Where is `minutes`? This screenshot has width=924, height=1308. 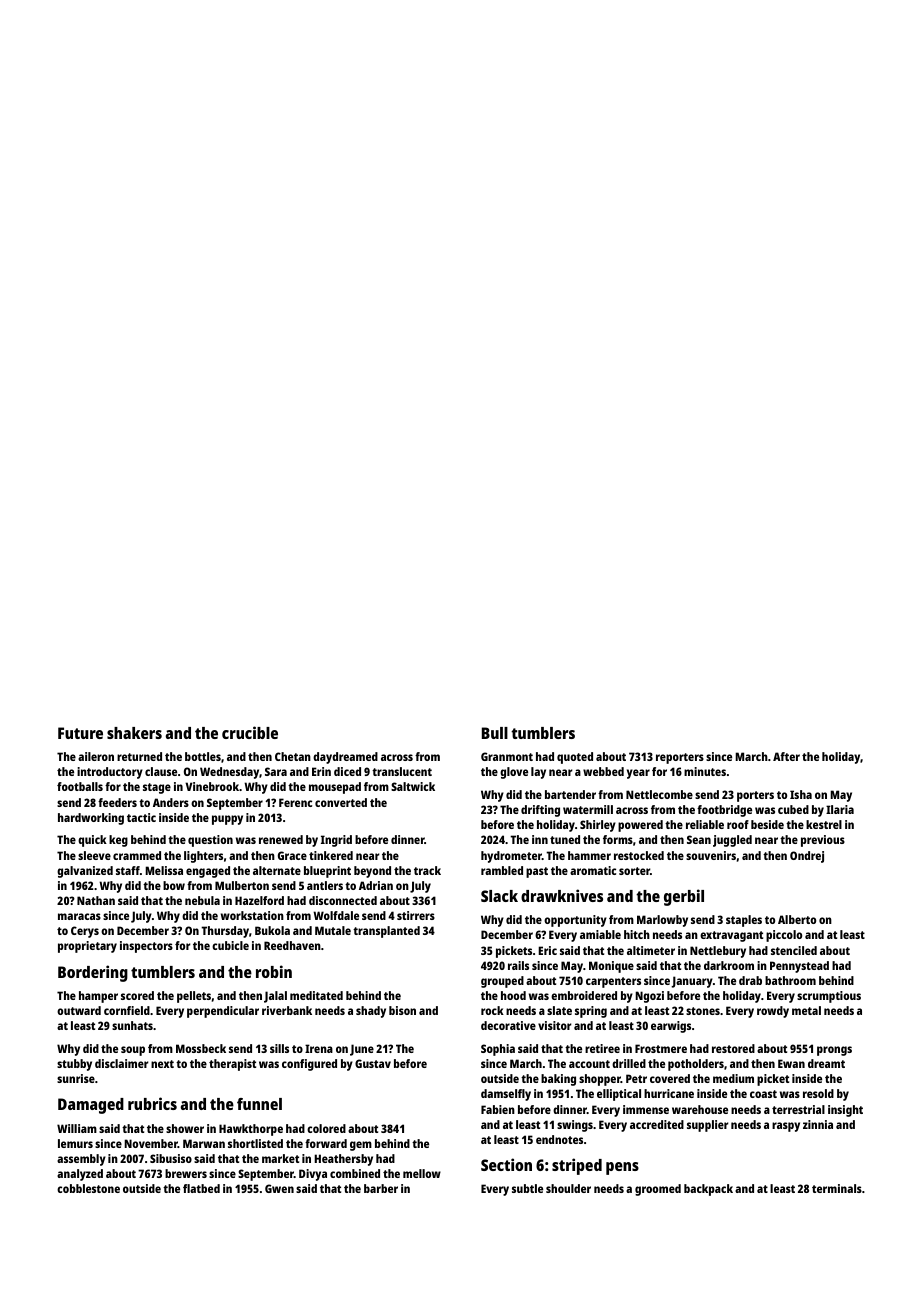
minutes is located at coordinates (705, 771).
